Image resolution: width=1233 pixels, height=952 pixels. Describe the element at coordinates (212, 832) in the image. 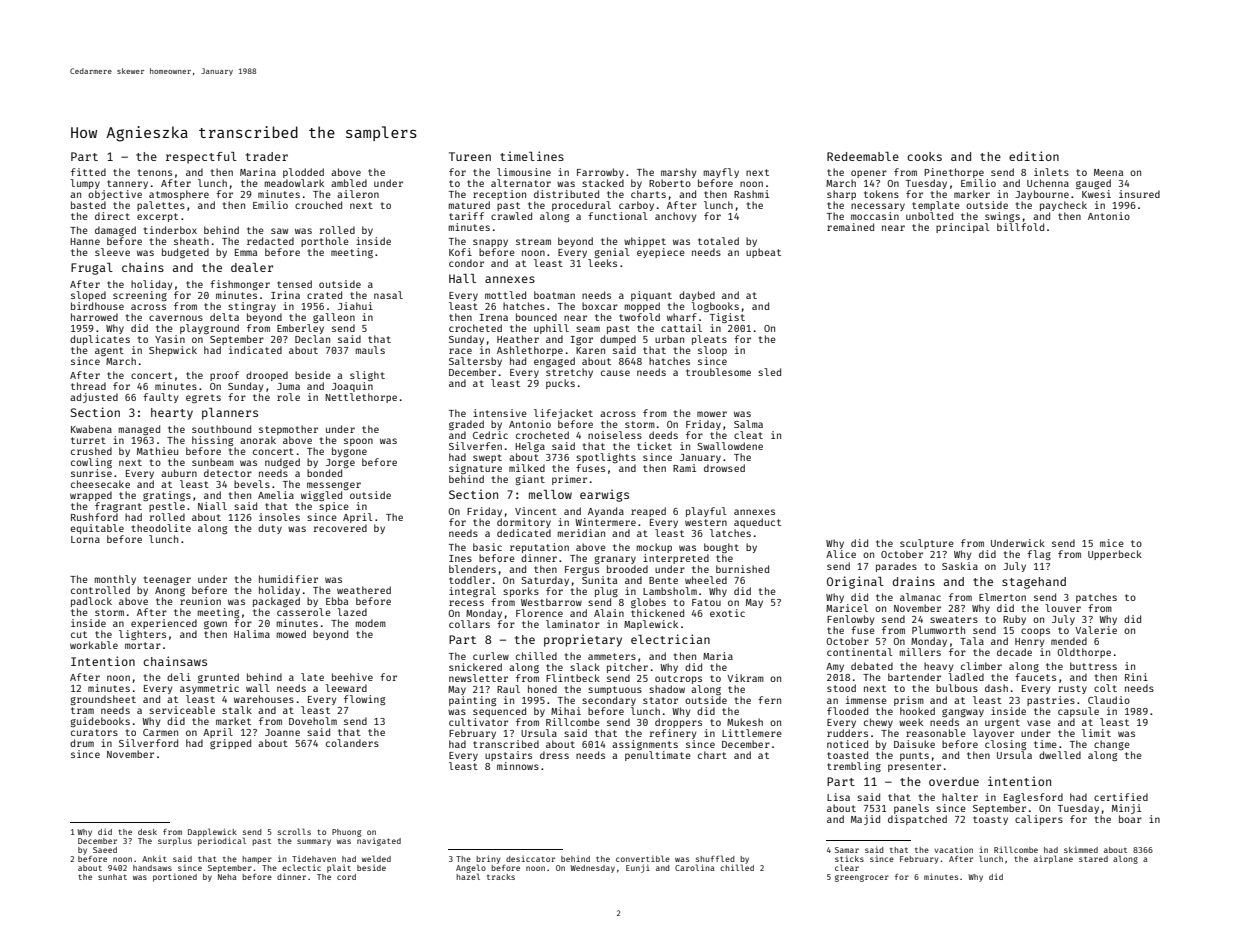

I see `Dapplewick` at that location.
